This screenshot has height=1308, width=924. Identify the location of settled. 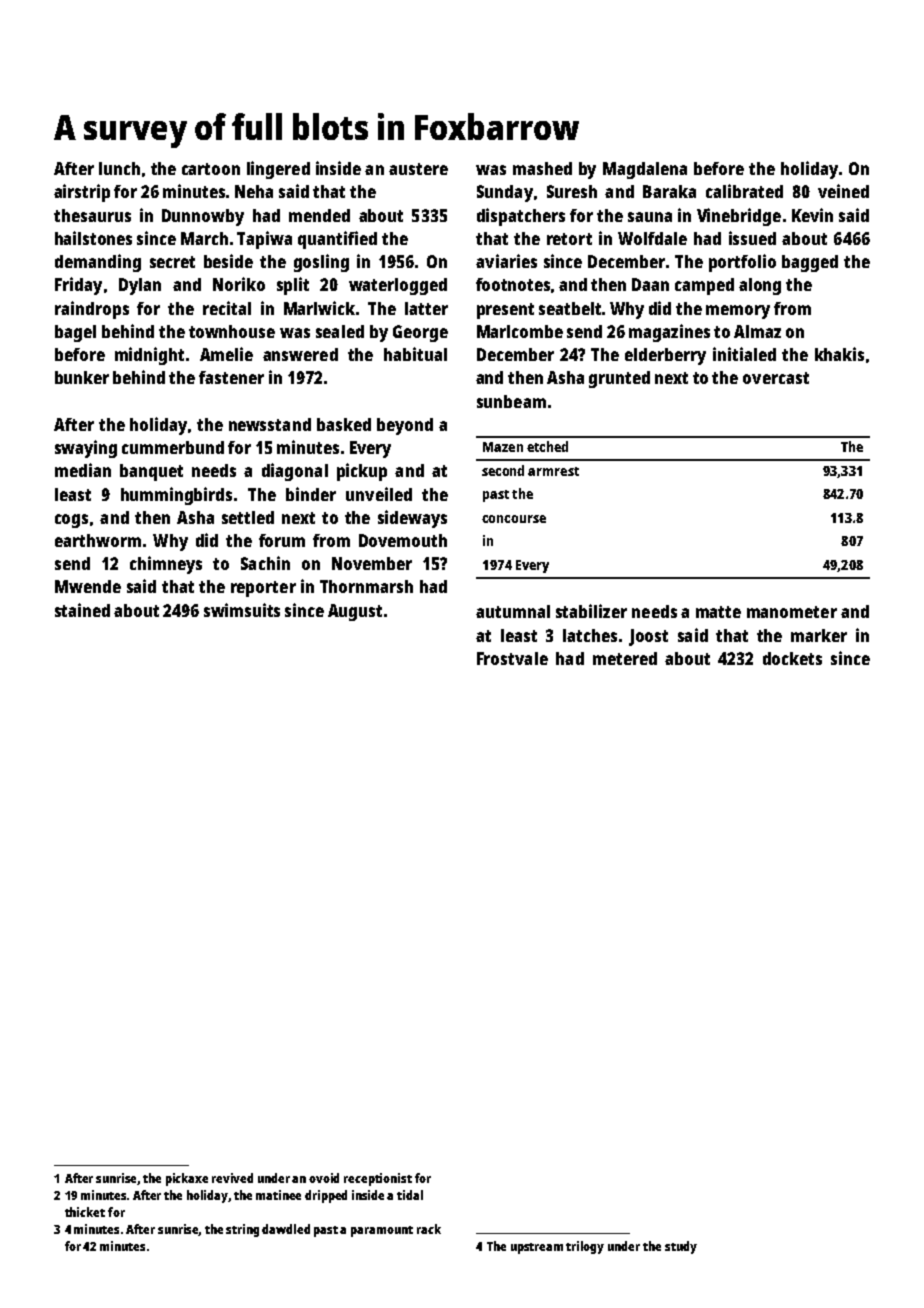
(248, 517).
